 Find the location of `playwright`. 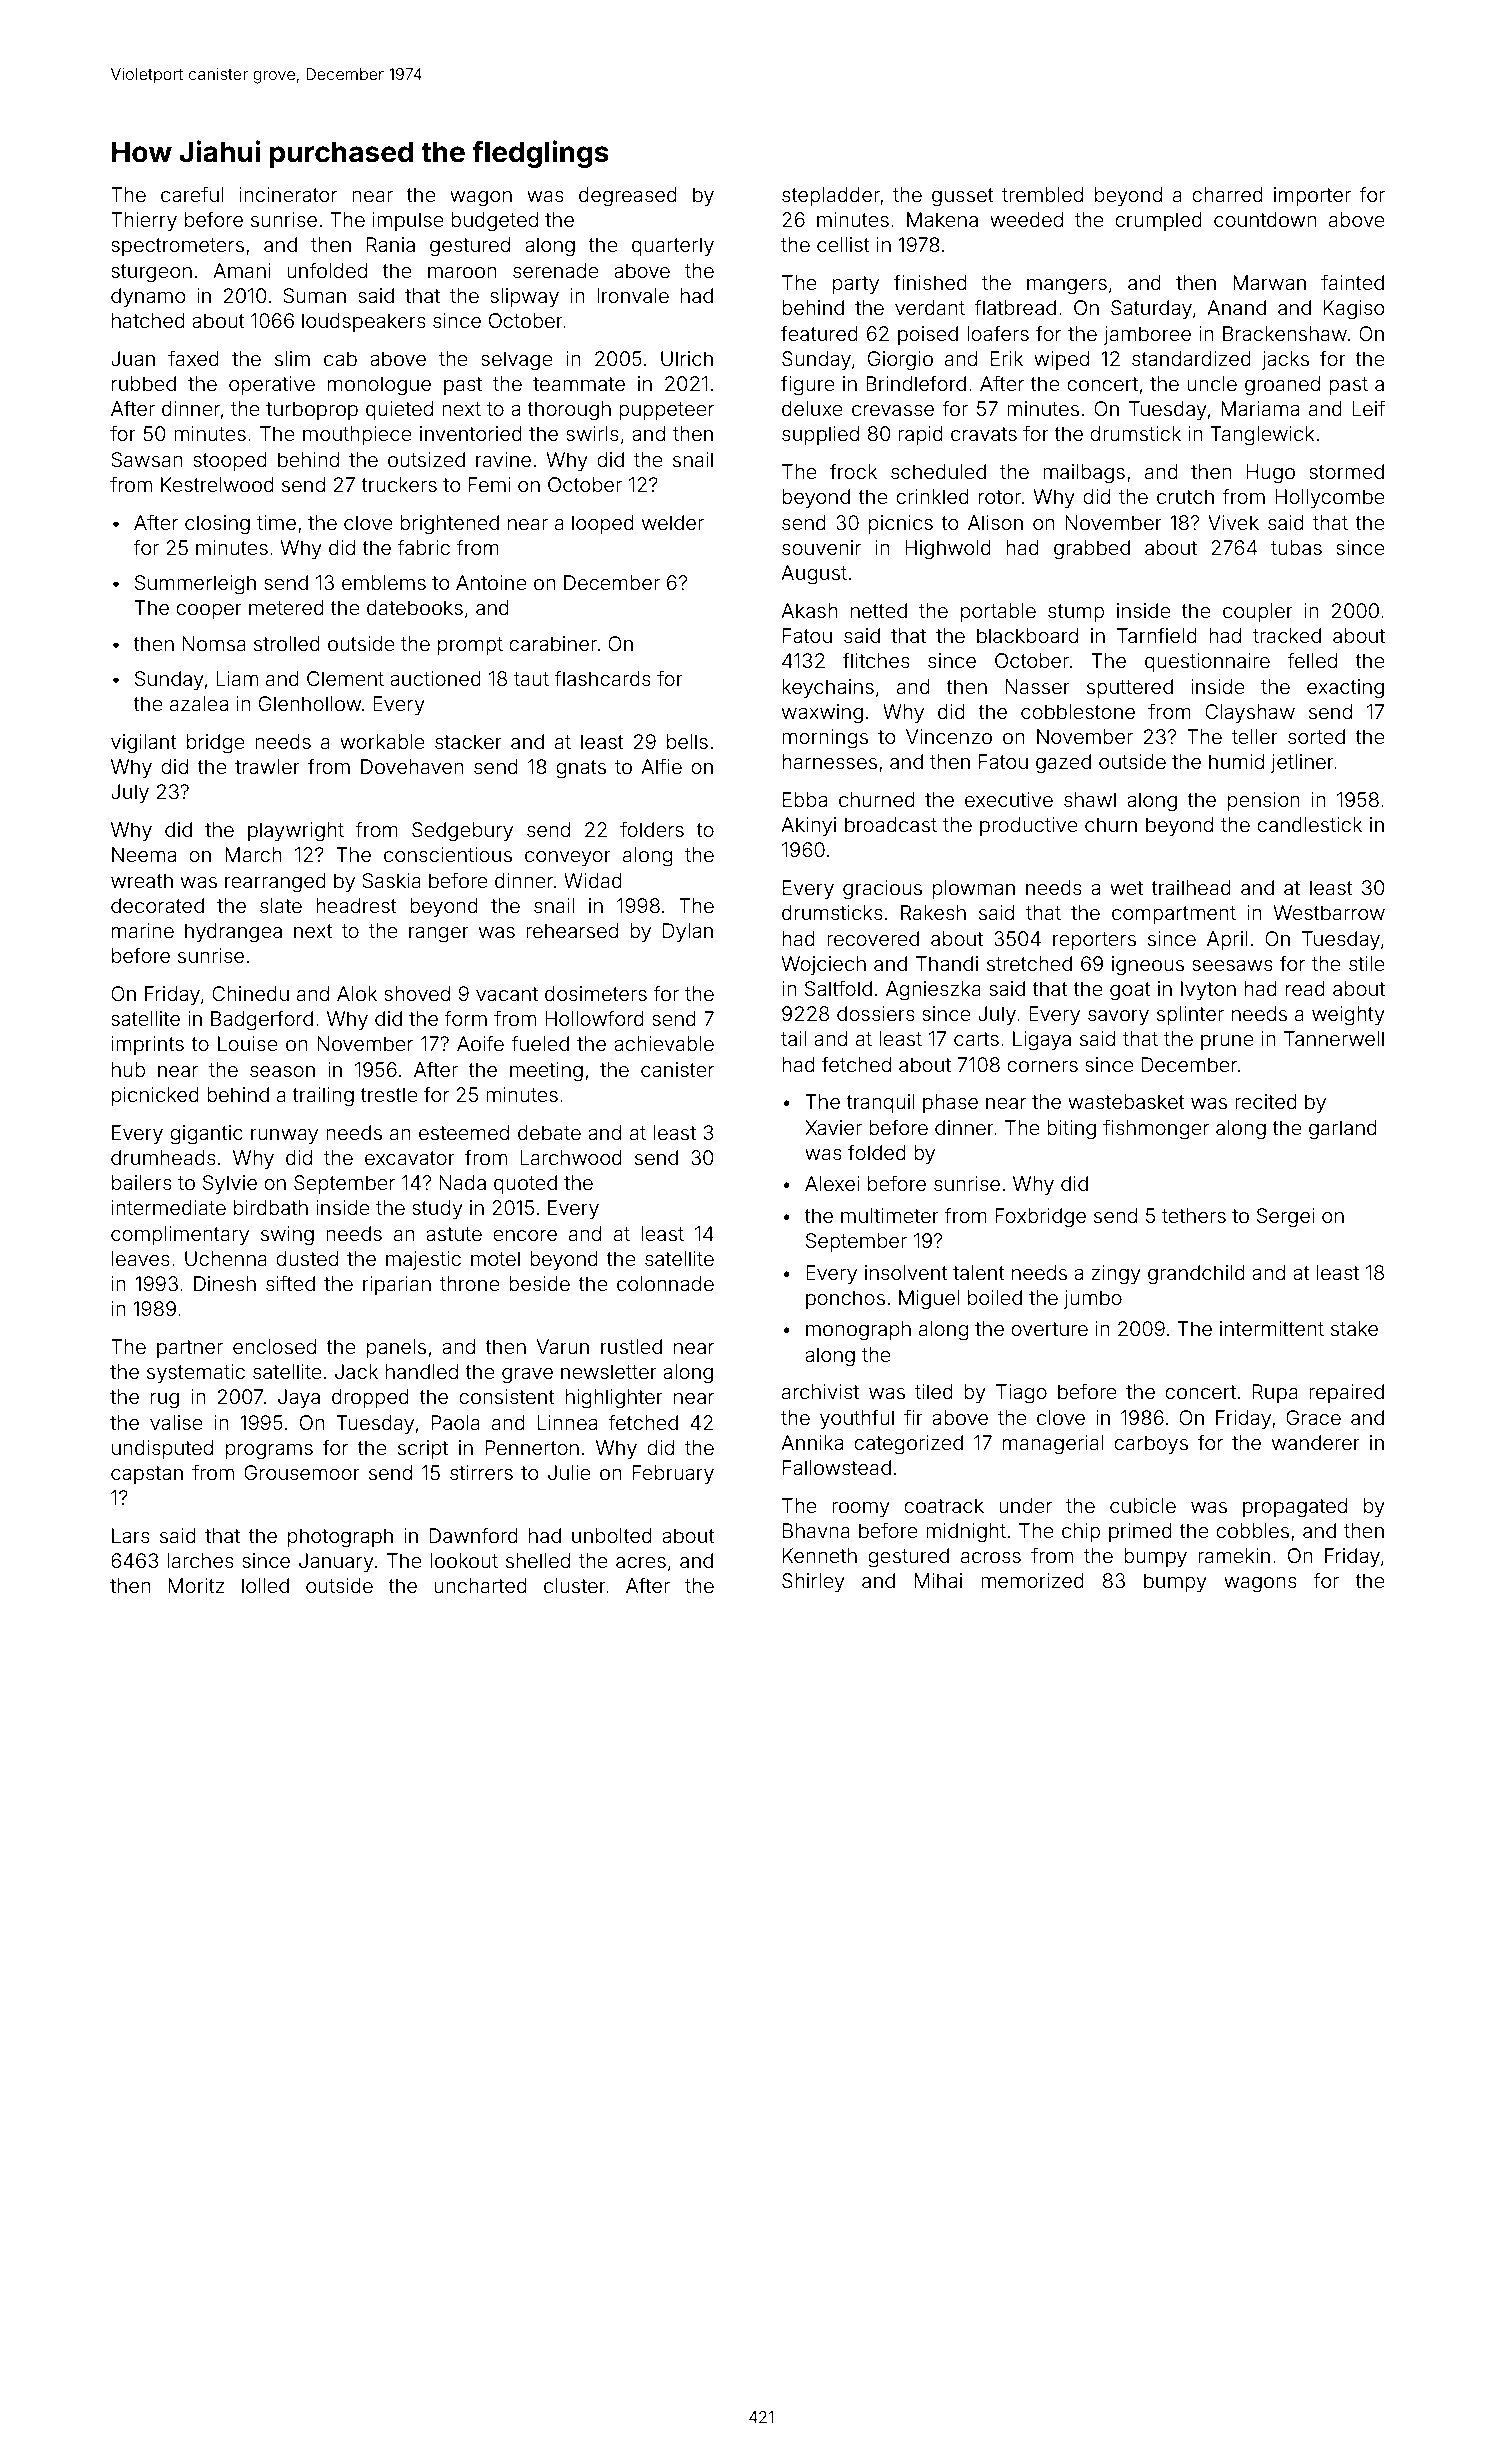

playwright is located at coordinates (296, 832).
